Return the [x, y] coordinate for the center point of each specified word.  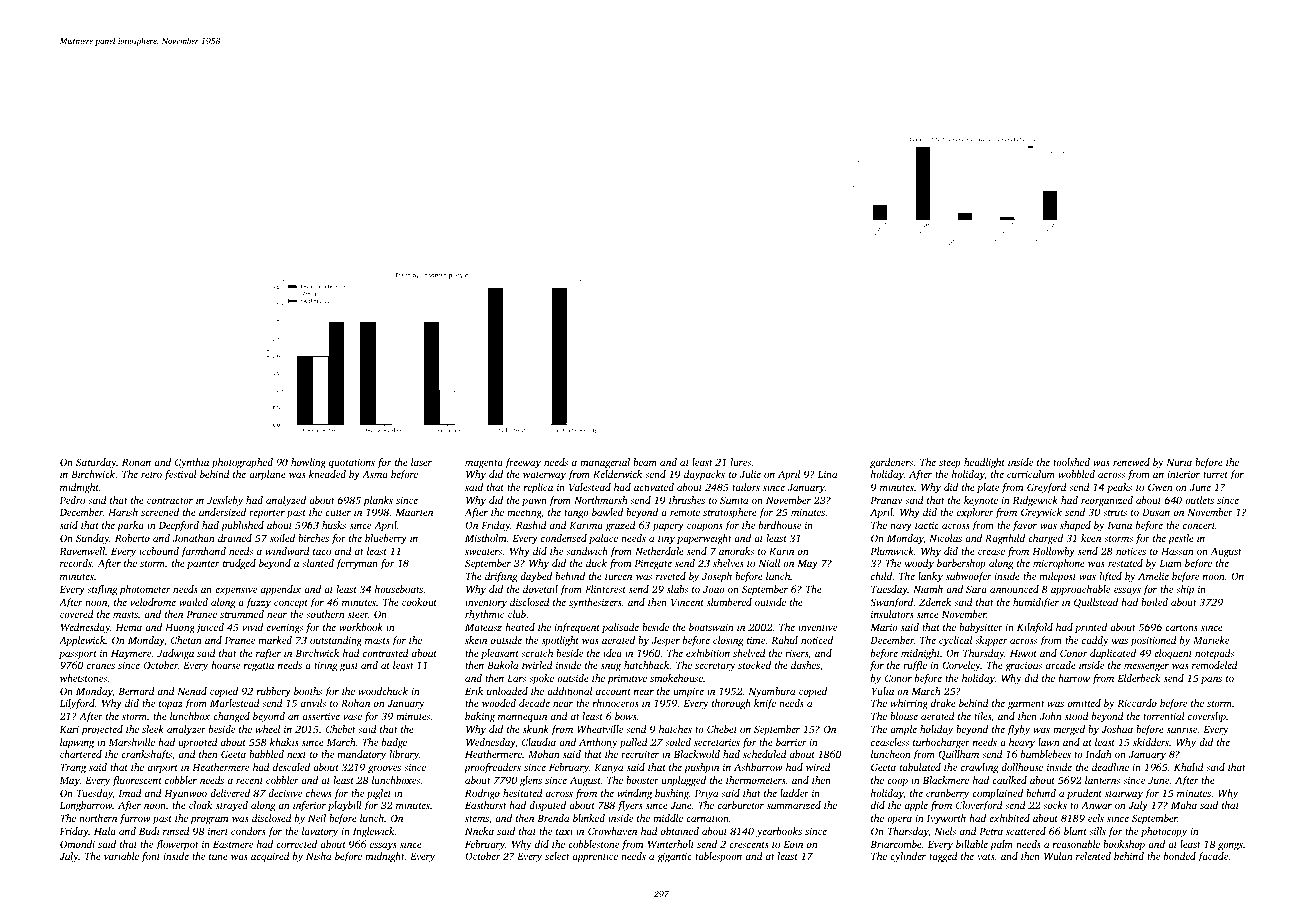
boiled [1154, 602]
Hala [105, 831]
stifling [102, 590]
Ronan [136, 462]
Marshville [132, 742]
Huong [180, 629]
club [517, 614]
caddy [1095, 641]
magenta [484, 464]
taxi [564, 831]
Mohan [544, 754]
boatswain [711, 627]
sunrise [1182, 729]
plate [988, 488]
